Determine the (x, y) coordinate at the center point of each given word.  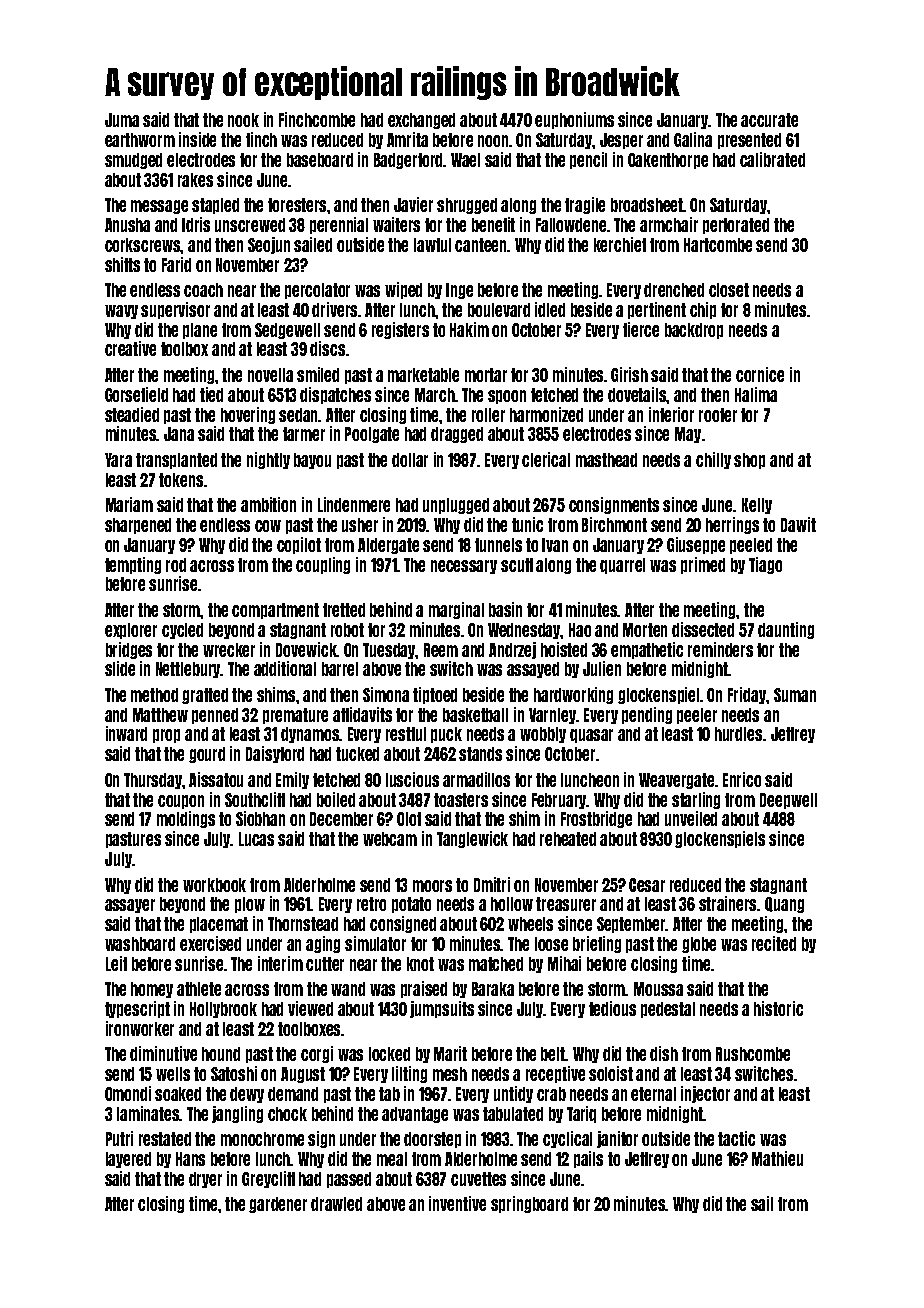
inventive (457, 1203)
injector (705, 1094)
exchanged (421, 121)
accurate (769, 120)
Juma (122, 120)
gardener (278, 1205)
